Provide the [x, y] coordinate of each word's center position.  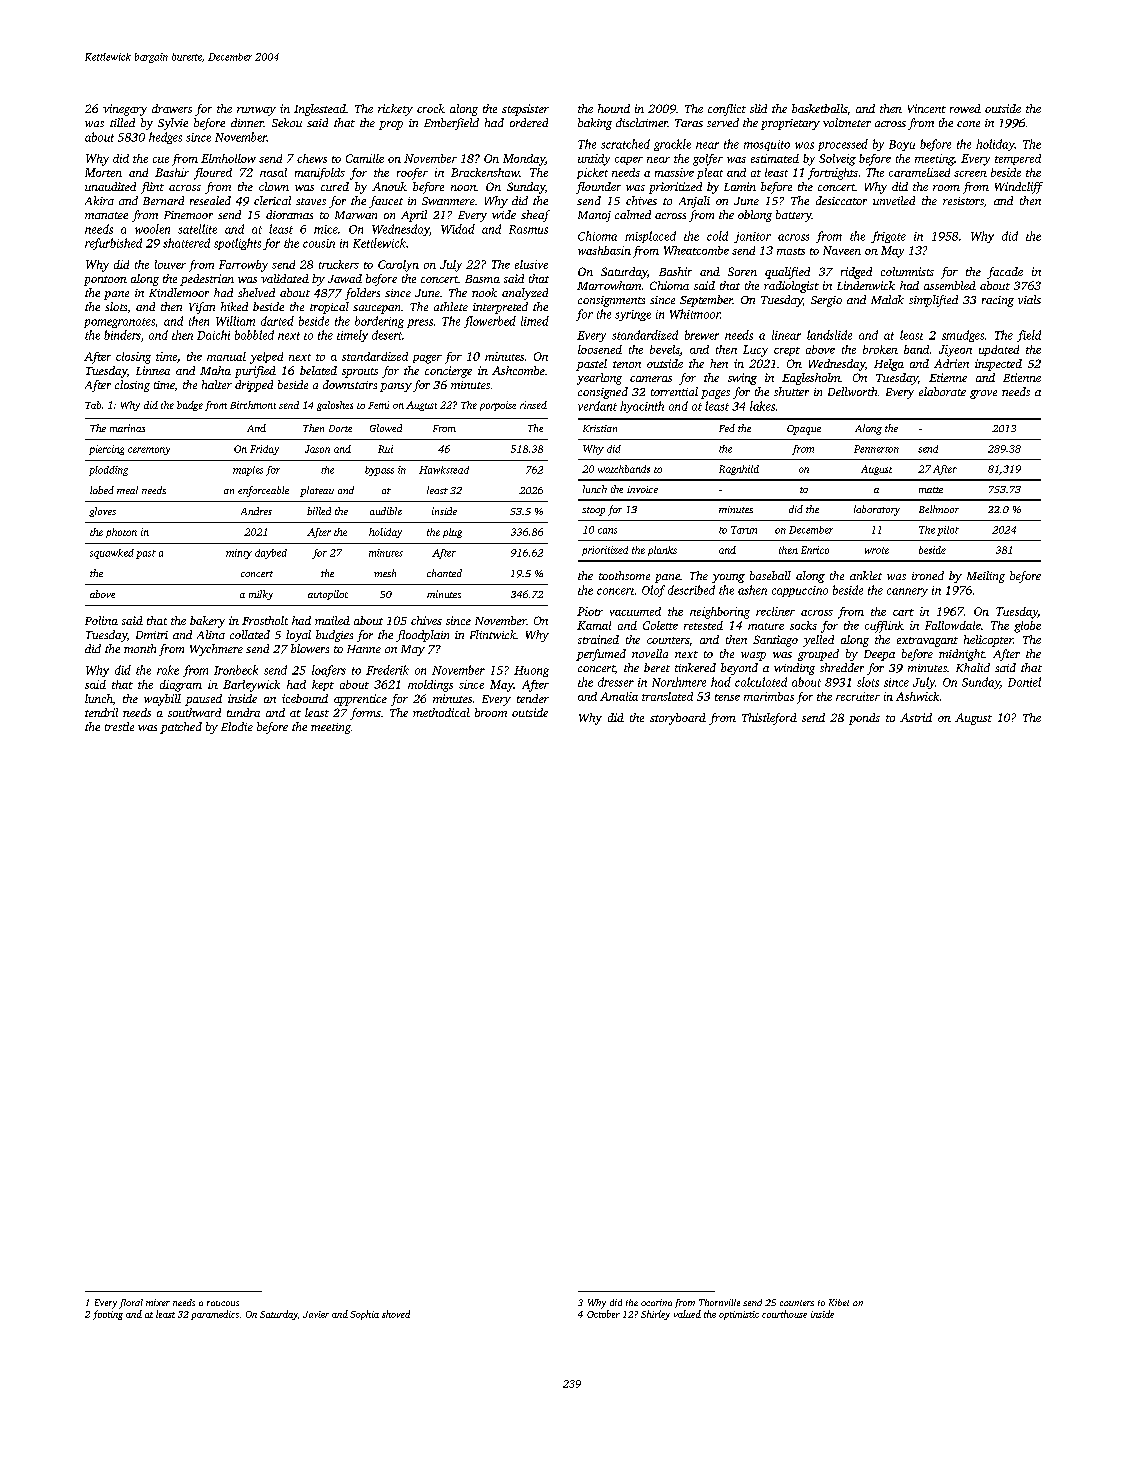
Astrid [916, 717]
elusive [531, 264]
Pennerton [876, 449]
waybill [162, 700]
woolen [152, 229]
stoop [593, 511]
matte [931, 490]
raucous [223, 1303]
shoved [396, 1314]
